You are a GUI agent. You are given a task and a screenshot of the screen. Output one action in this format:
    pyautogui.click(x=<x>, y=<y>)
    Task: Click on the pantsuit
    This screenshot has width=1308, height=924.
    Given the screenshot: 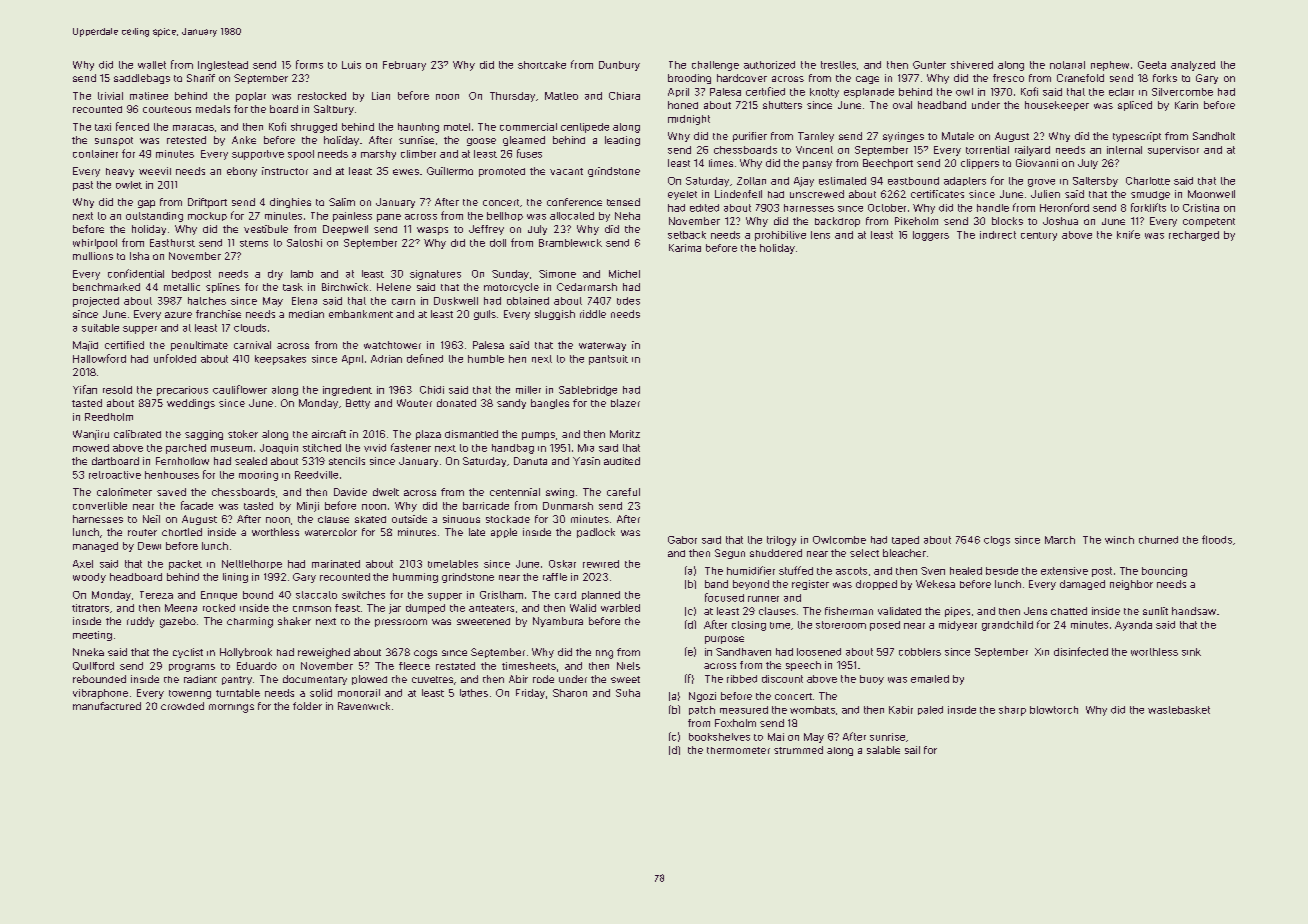 What is the action you would take?
    pyautogui.click(x=608, y=360)
